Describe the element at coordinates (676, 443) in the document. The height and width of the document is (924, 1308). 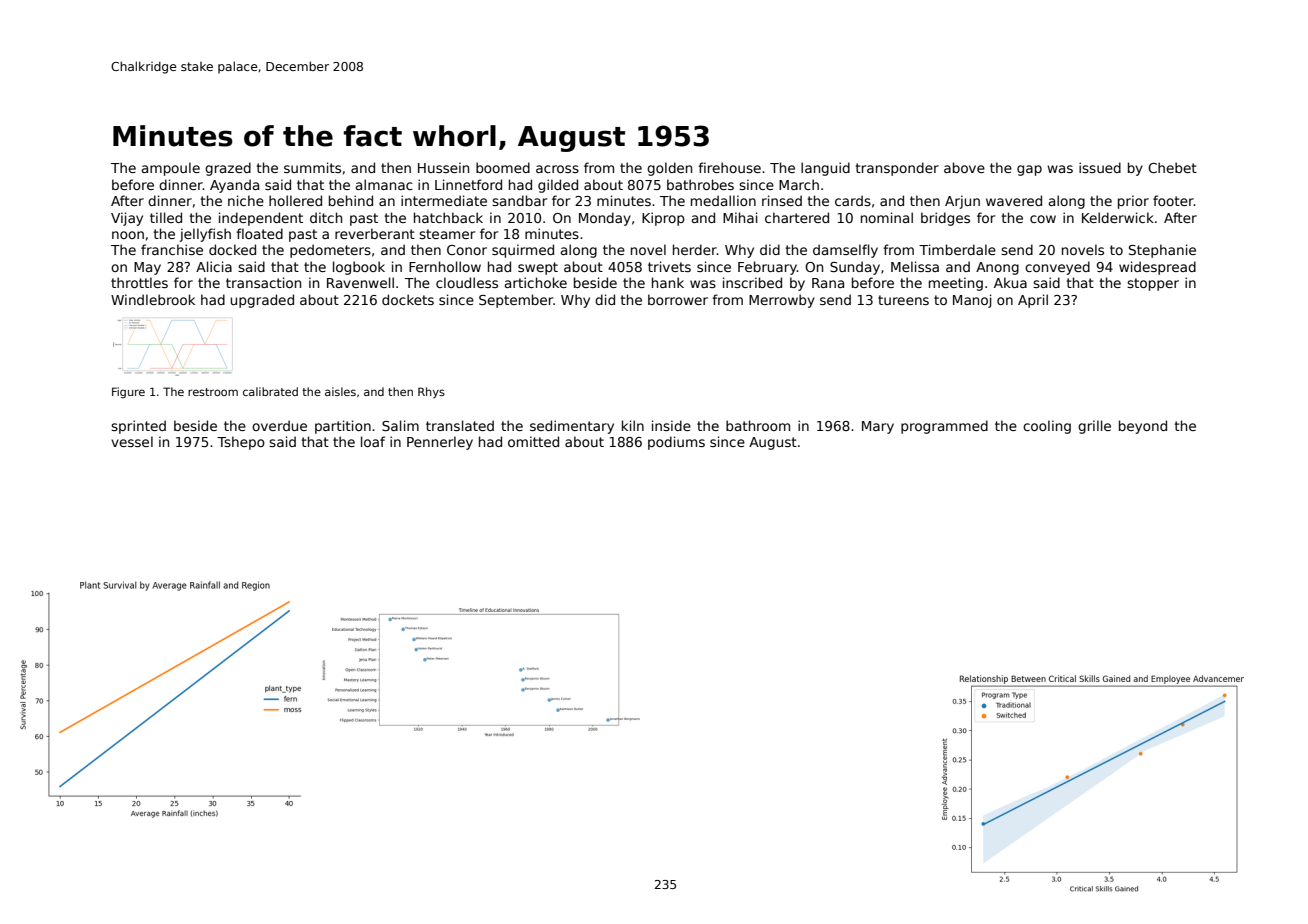
I see `podiums` at that location.
